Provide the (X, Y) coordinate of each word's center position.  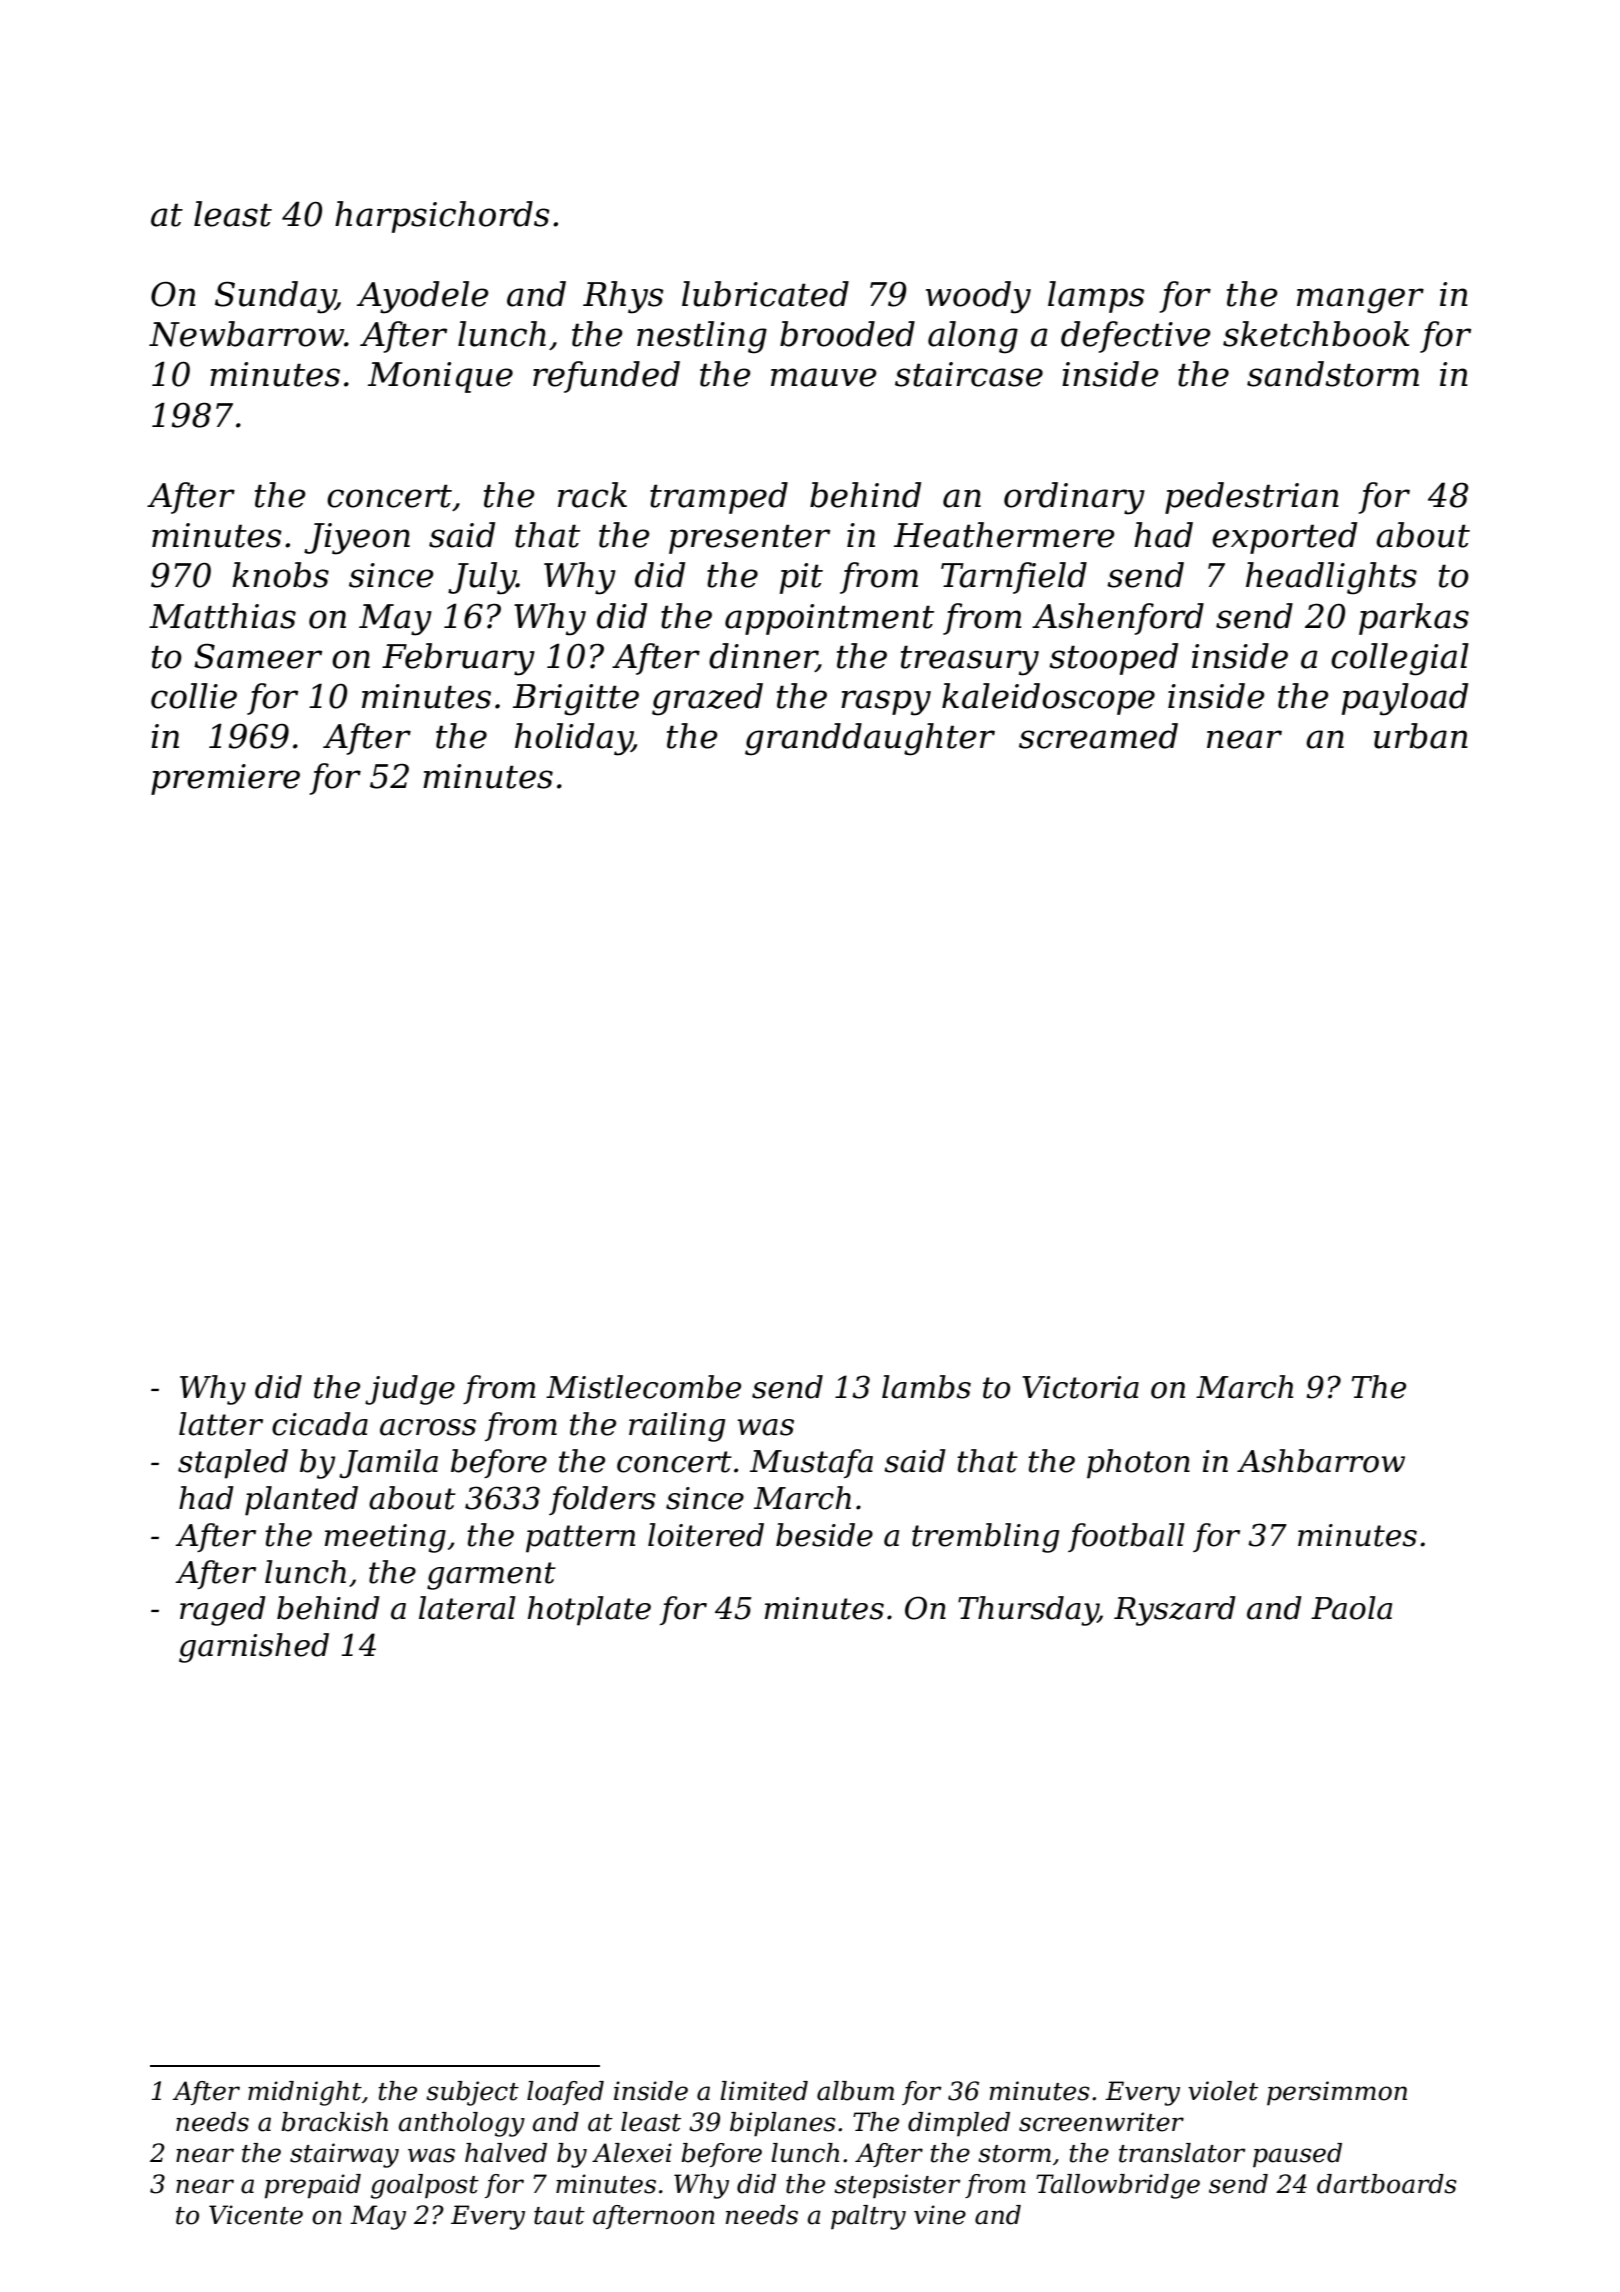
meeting (385, 1538)
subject (472, 2093)
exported (1284, 538)
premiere (225, 779)
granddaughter (870, 739)
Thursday (1028, 1611)
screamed (1098, 736)
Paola (1351, 1608)
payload (1405, 699)
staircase (969, 374)
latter (221, 1424)
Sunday (275, 297)
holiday (573, 739)
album (855, 2091)
